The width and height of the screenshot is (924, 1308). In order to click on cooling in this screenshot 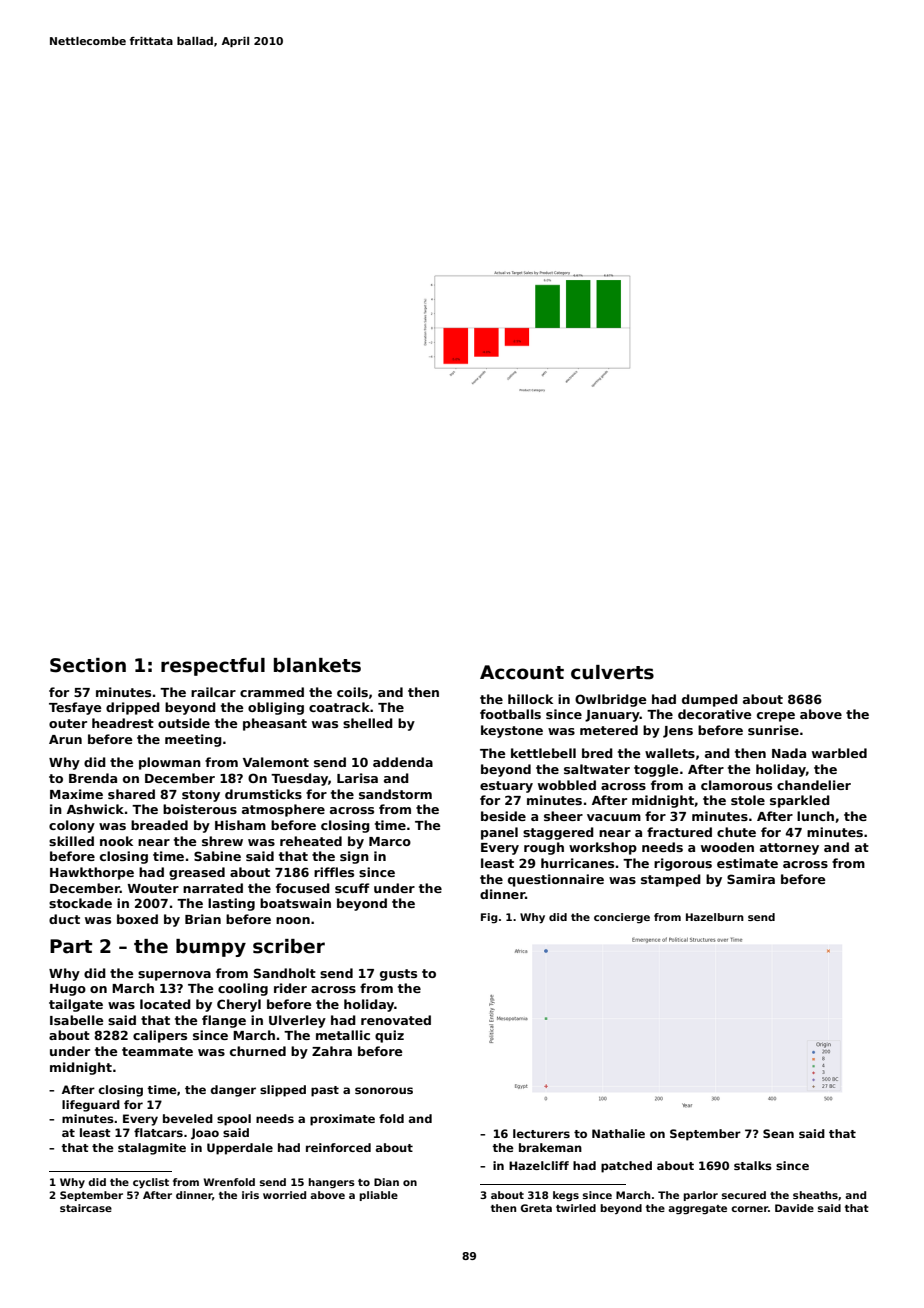, I will do `click(243, 989)`.
